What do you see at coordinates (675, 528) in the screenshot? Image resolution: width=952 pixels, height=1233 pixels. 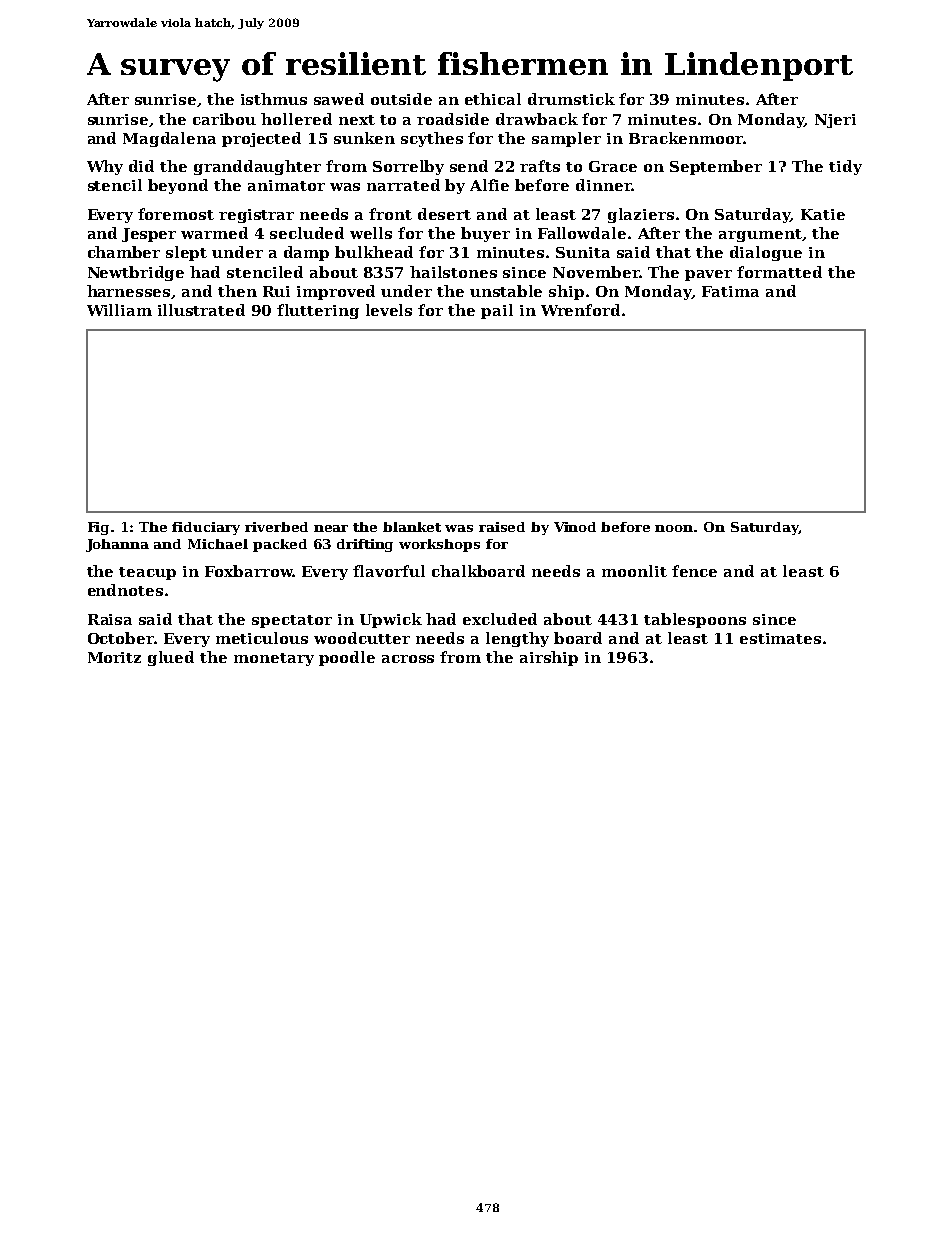 I see `noon` at bounding box center [675, 528].
